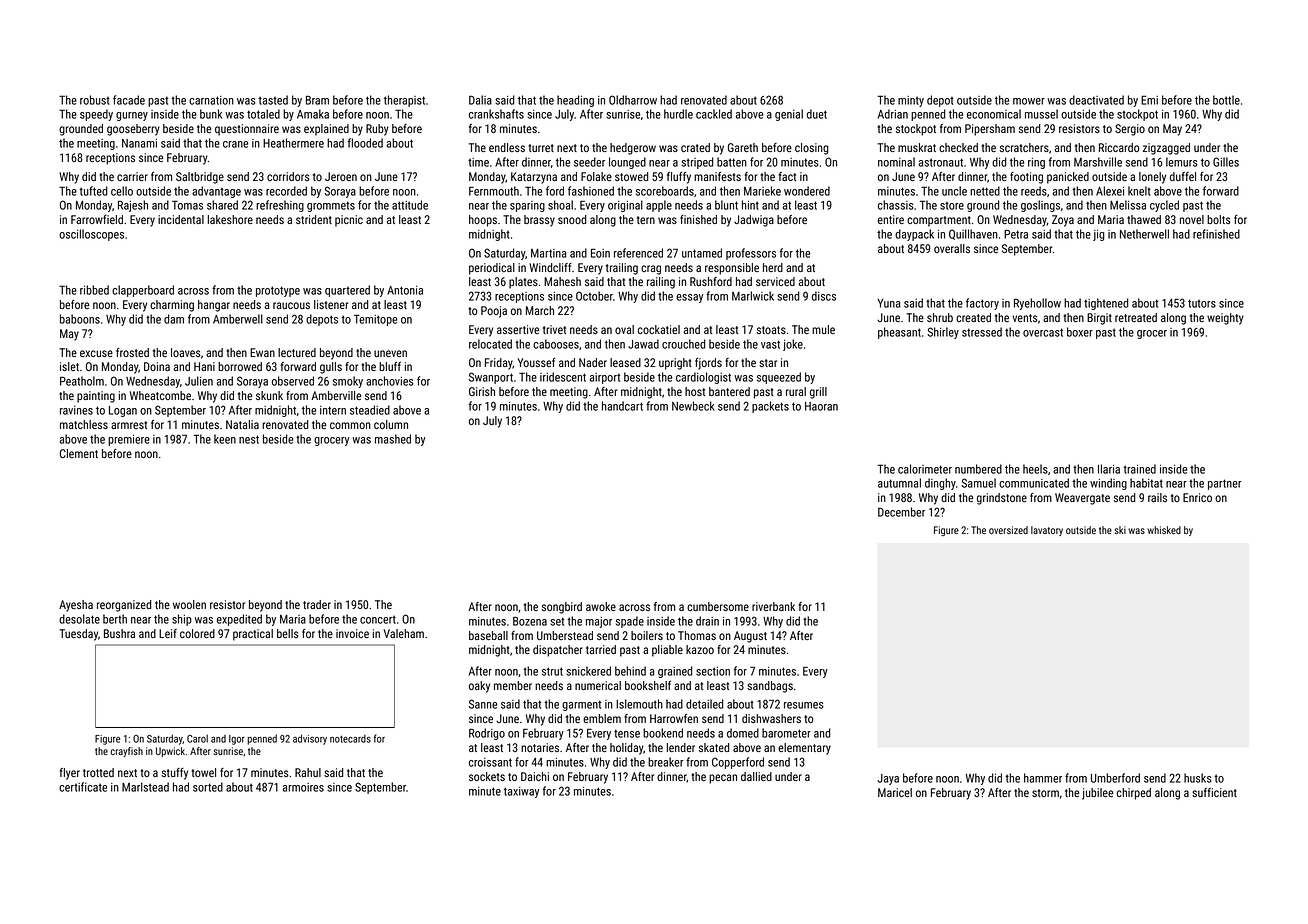 The width and height of the screenshot is (1308, 924). What do you see at coordinates (181, 219) in the screenshot?
I see `incidental` at bounding box center [181, 219].
